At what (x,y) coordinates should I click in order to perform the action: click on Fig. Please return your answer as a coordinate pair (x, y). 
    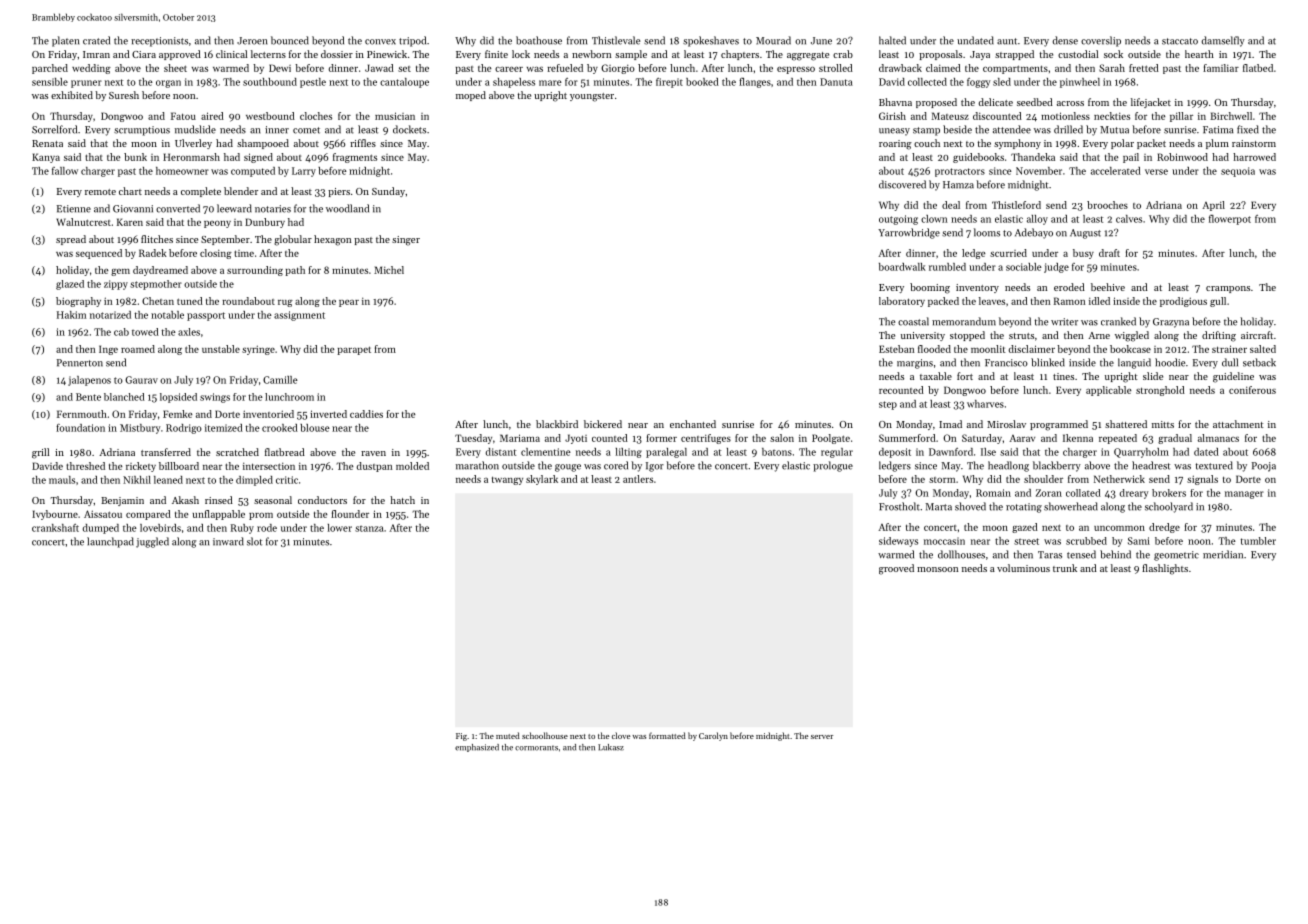
    Looking at the image, I should click on (461, 737).
